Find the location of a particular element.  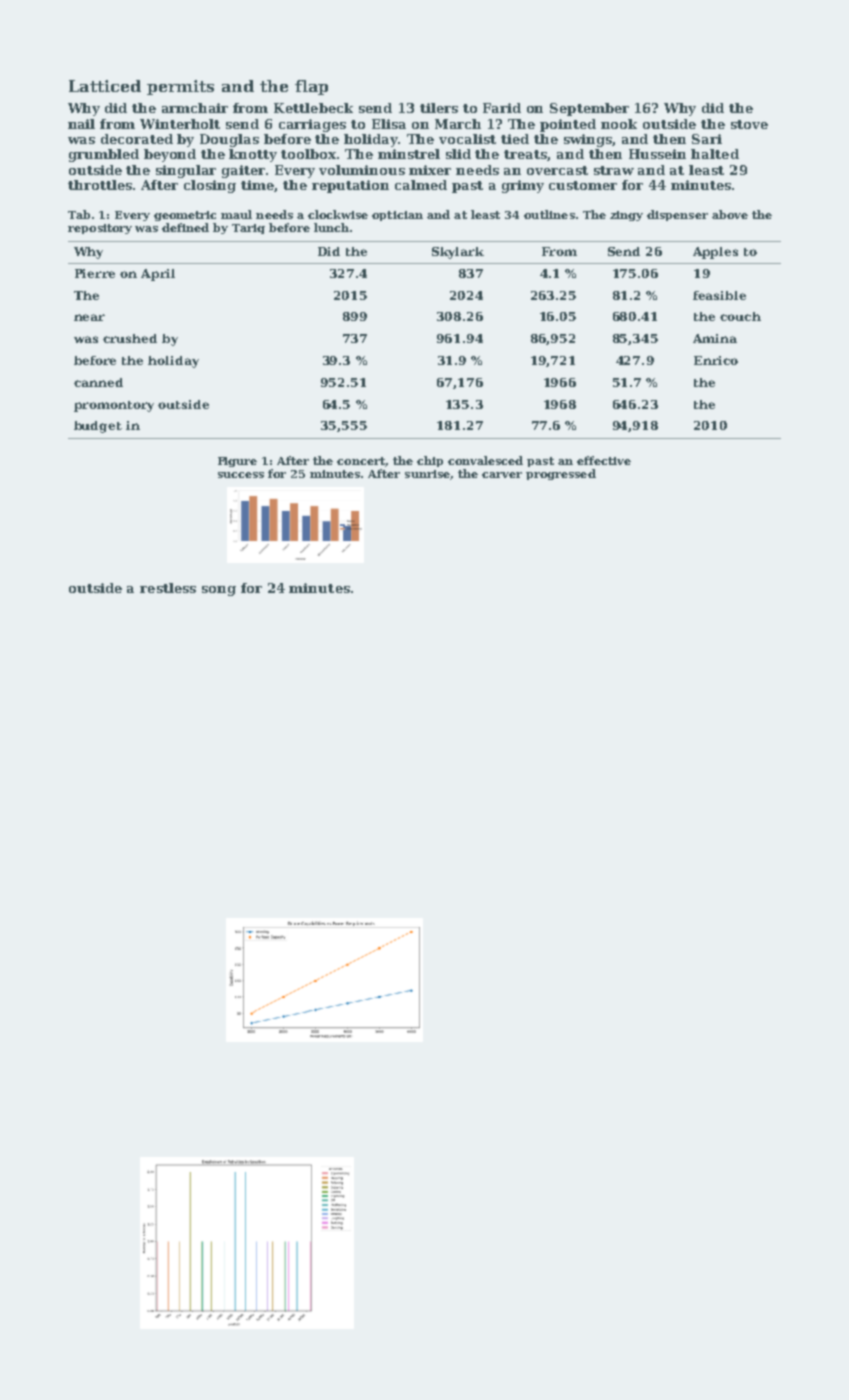

stove is located at coordinates (749, 124).
